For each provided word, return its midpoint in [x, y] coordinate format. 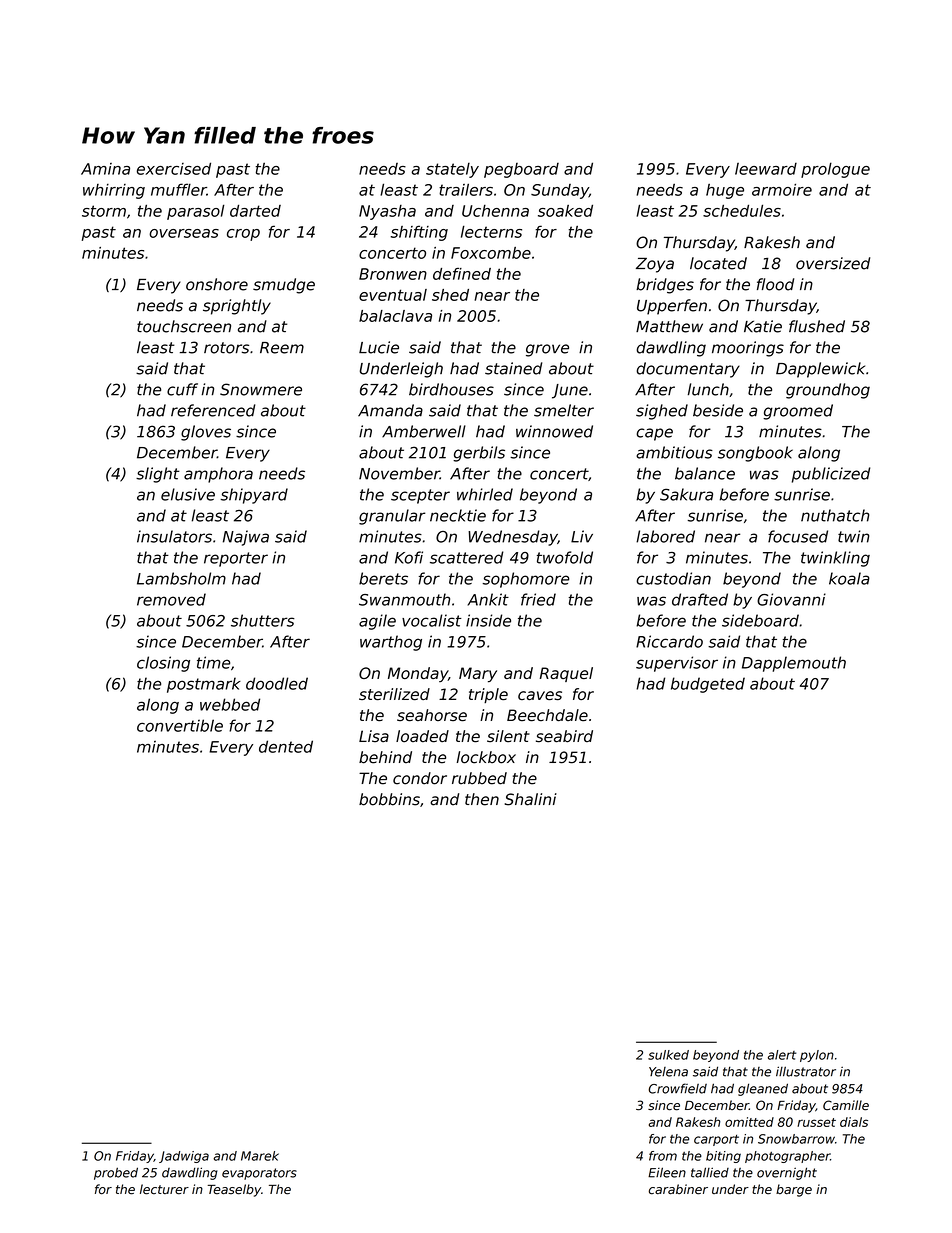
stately [452, 170]
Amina [105, 169]
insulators [174, 536]
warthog [391, 643]
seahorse [432, 715]
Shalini [531, 799]
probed [116, 1173]
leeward [766, 169]
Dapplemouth [794, 664]
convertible [180, 725]
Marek [260, 1156]
